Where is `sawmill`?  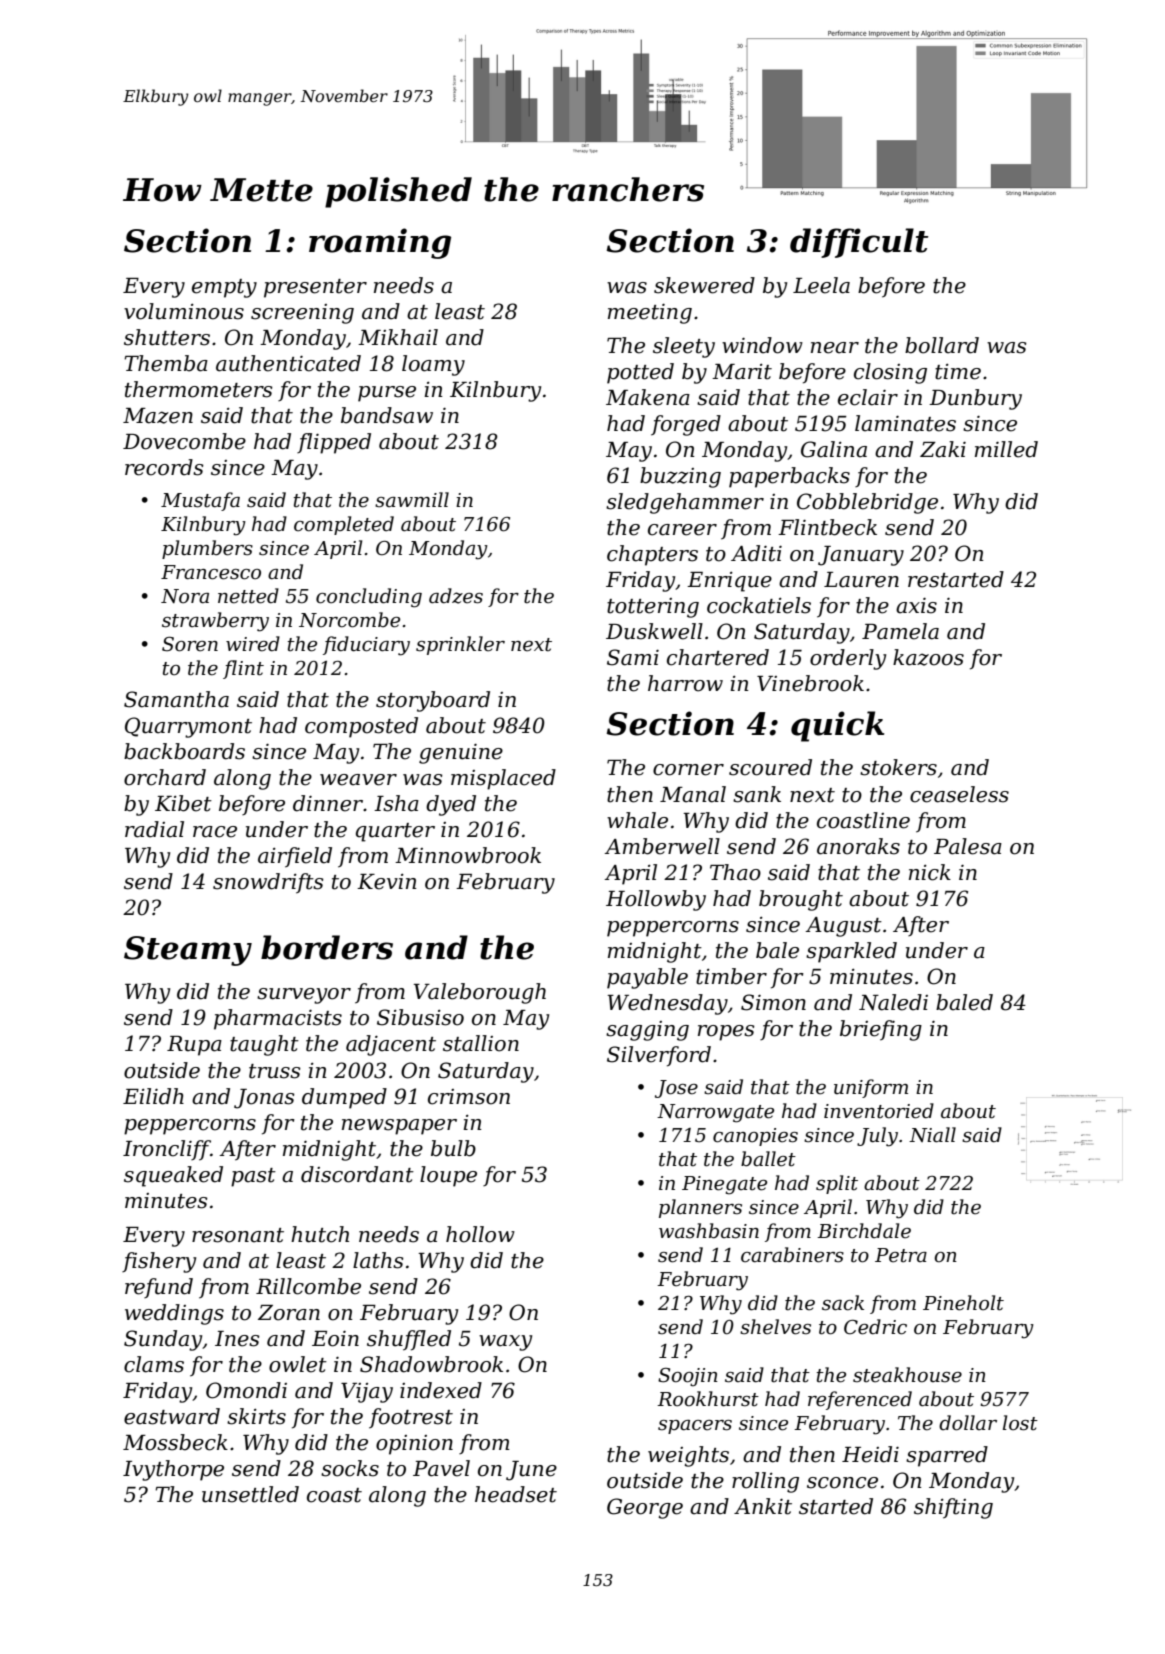
sawmill is located at coordinates (412, 500).
